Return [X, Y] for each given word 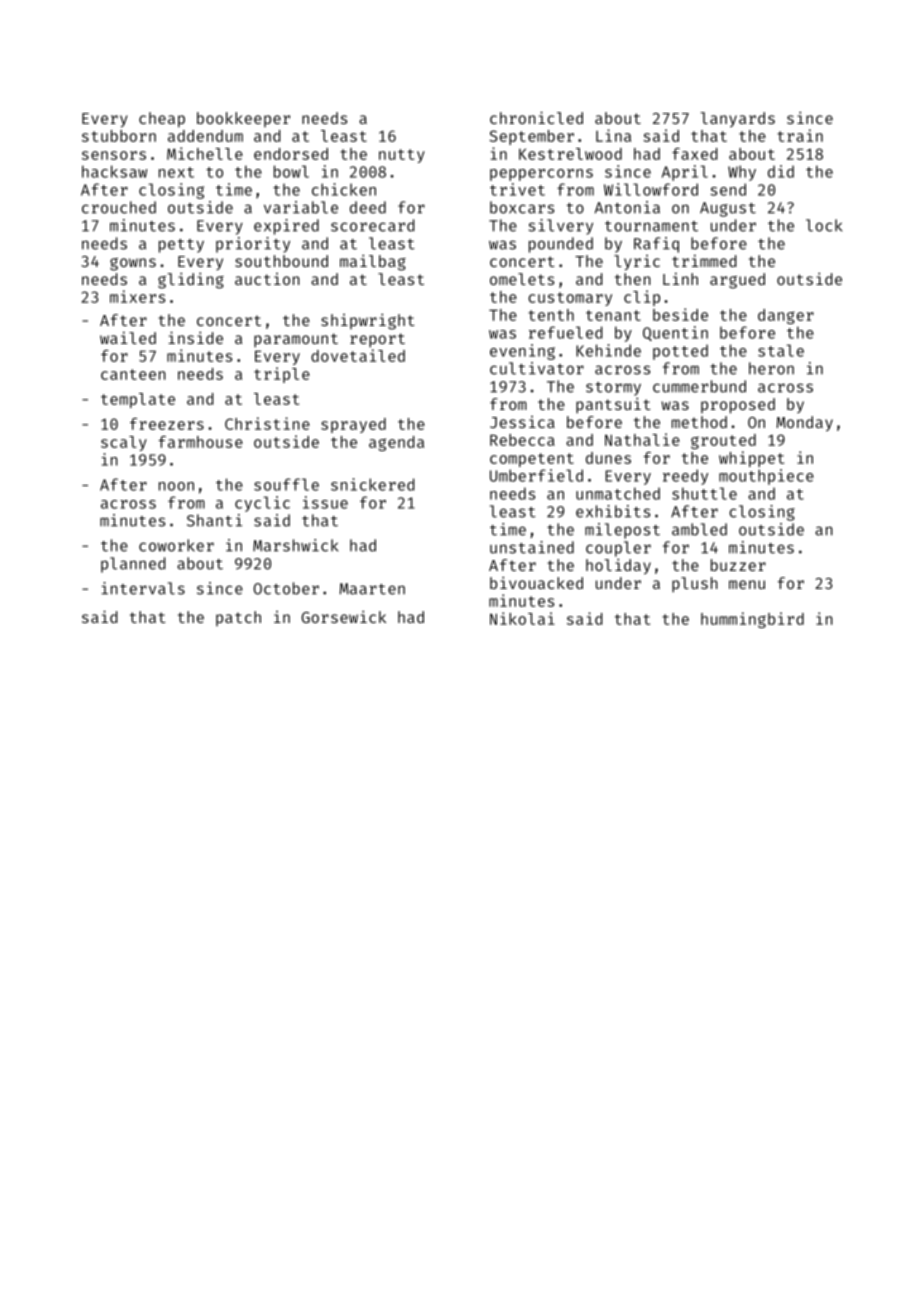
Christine [267, 423]
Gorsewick [343, 616]
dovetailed [358, 355]
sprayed [353, 425]
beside [680, 314]
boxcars [522, 207]
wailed [128, 338]
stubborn [119, 136]
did [781, 171]
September [531, 137]
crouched [119, 207]
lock [824, 225]
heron [771, 368]
